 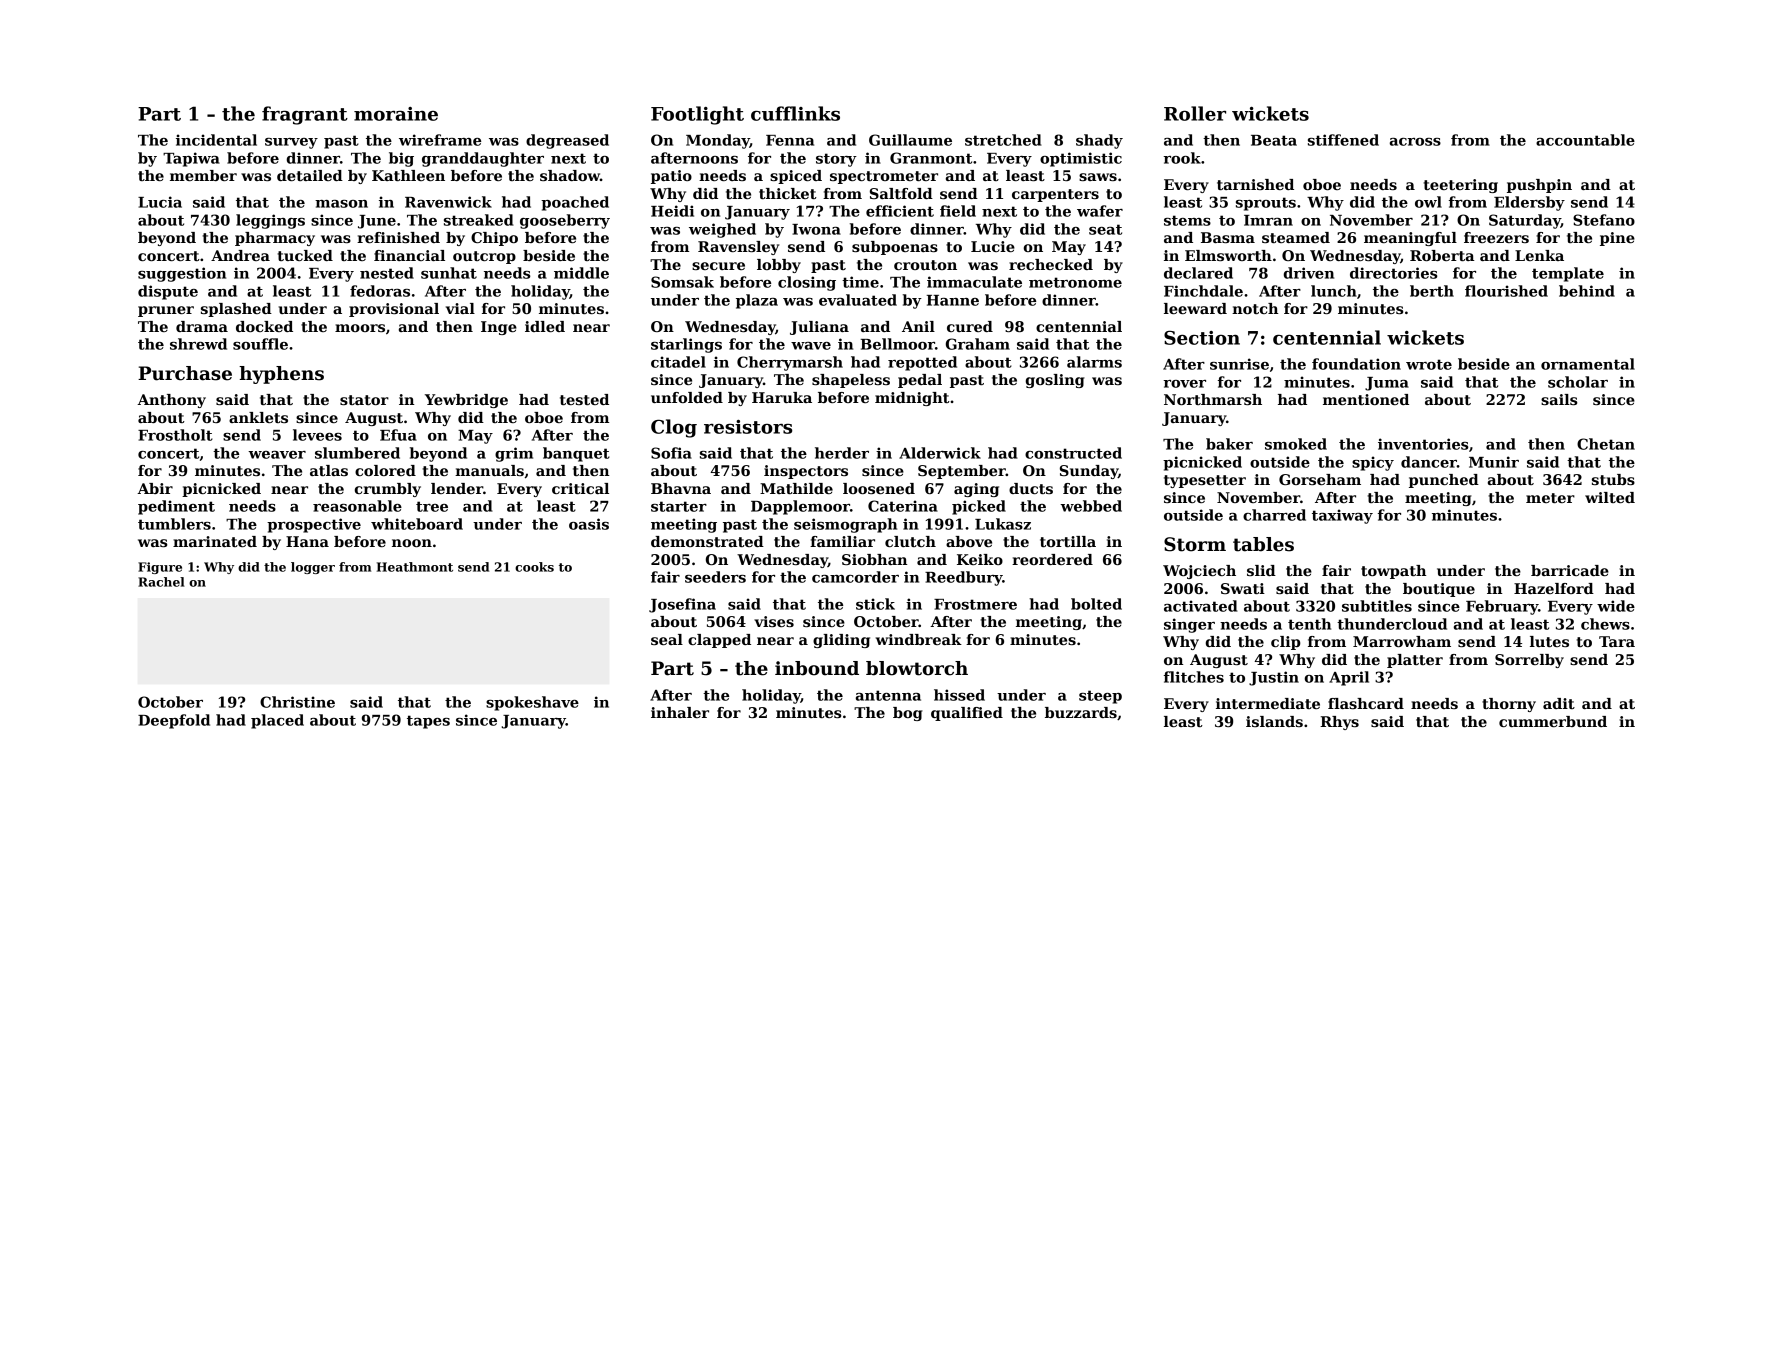 I want to click on tapes, so click(x=428, y=722).
